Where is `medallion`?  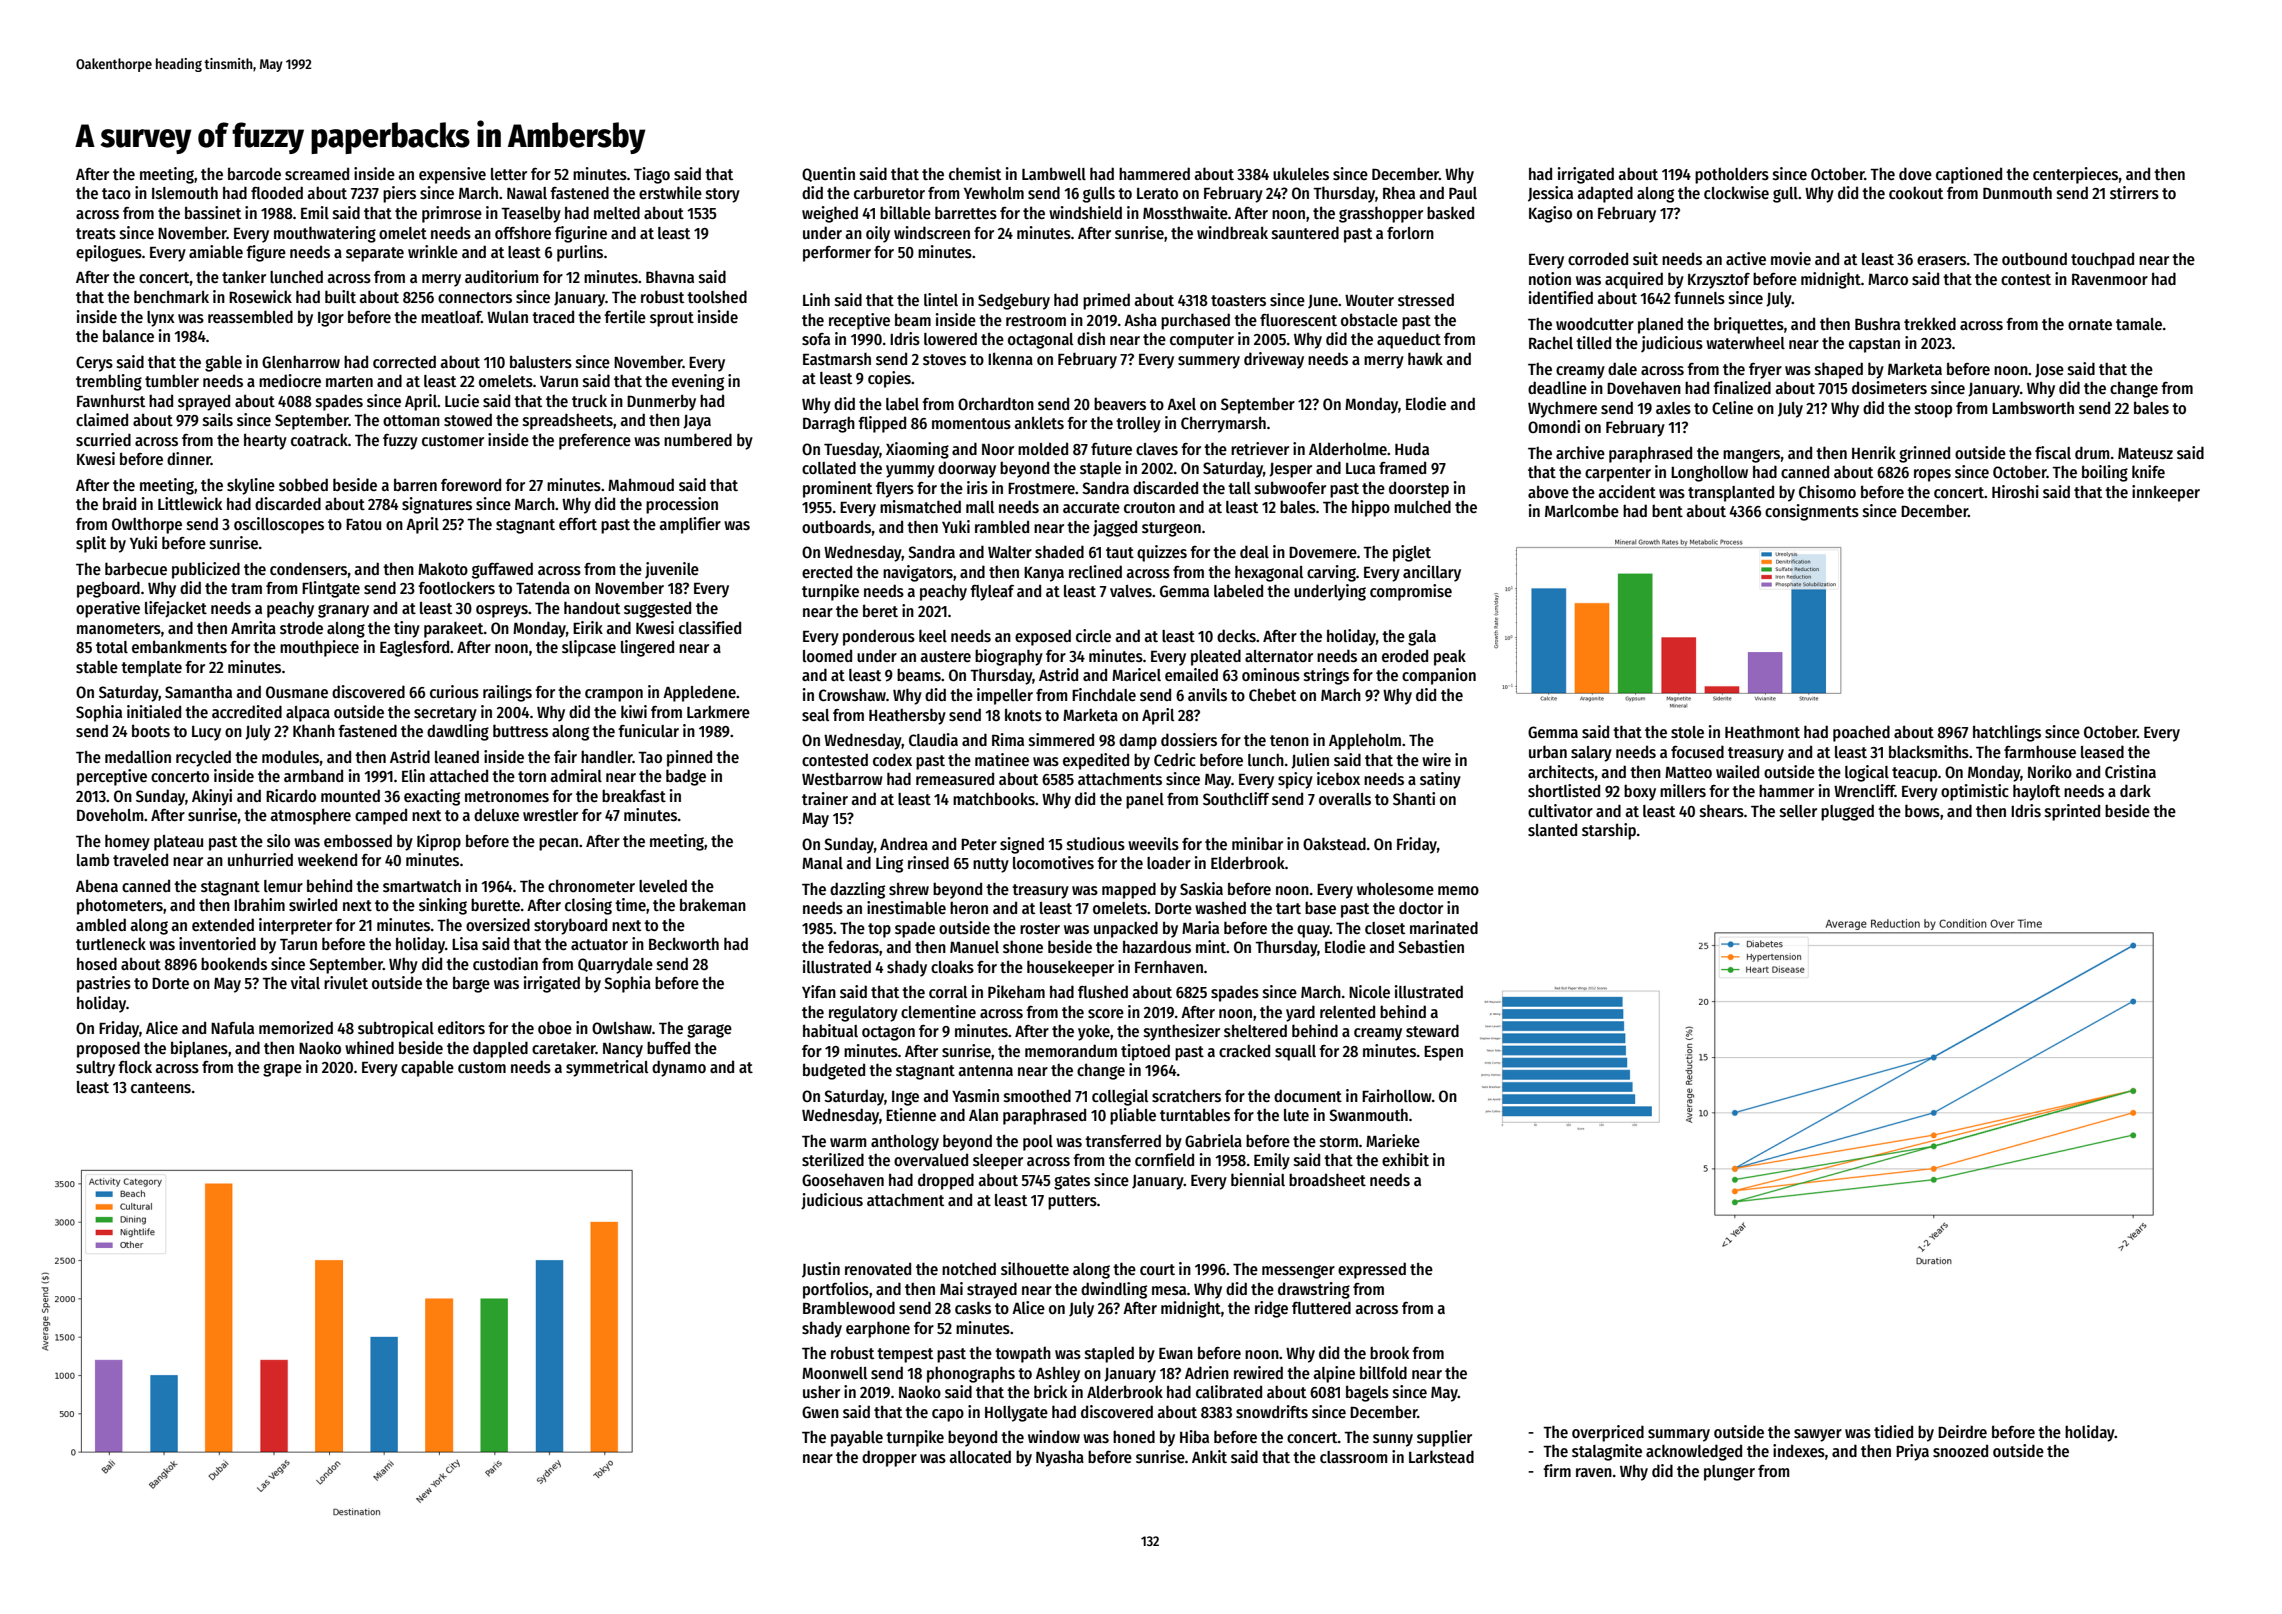
medallion is located at coordinates (138, 756).
